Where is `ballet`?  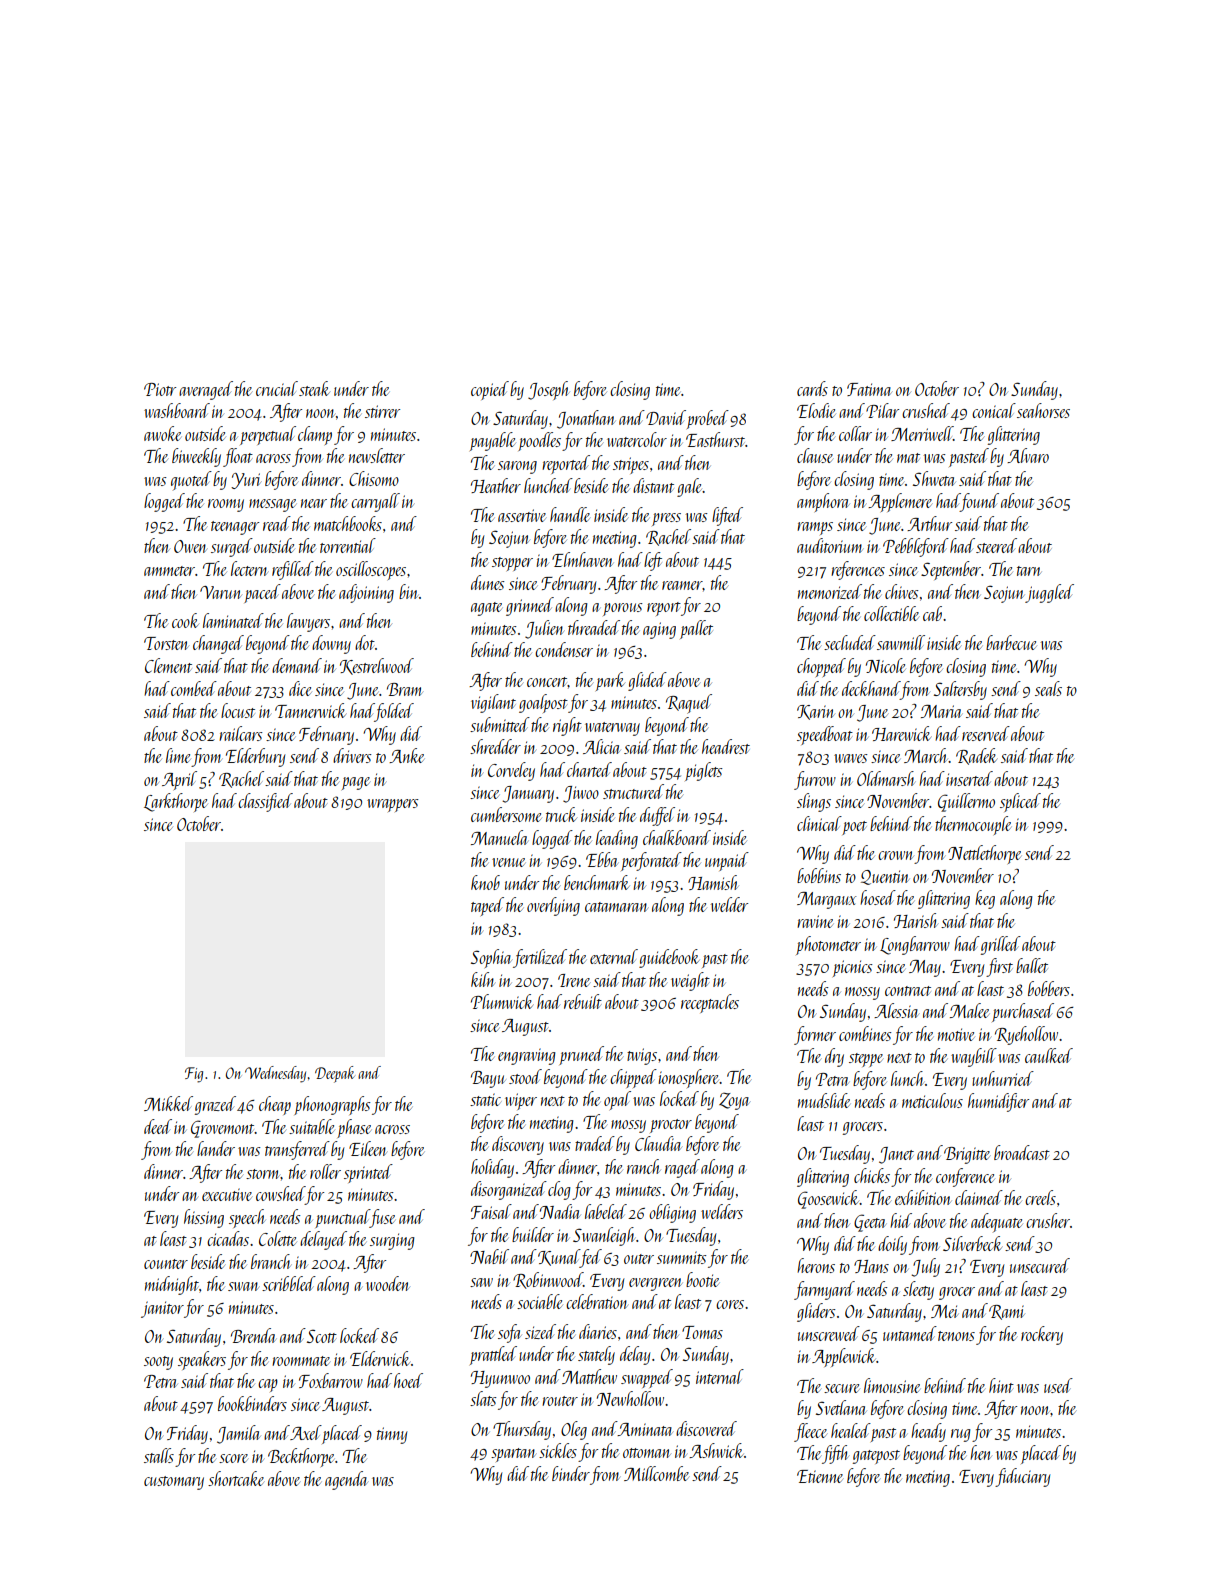 ballet is located at coordinates (1032, 965).
